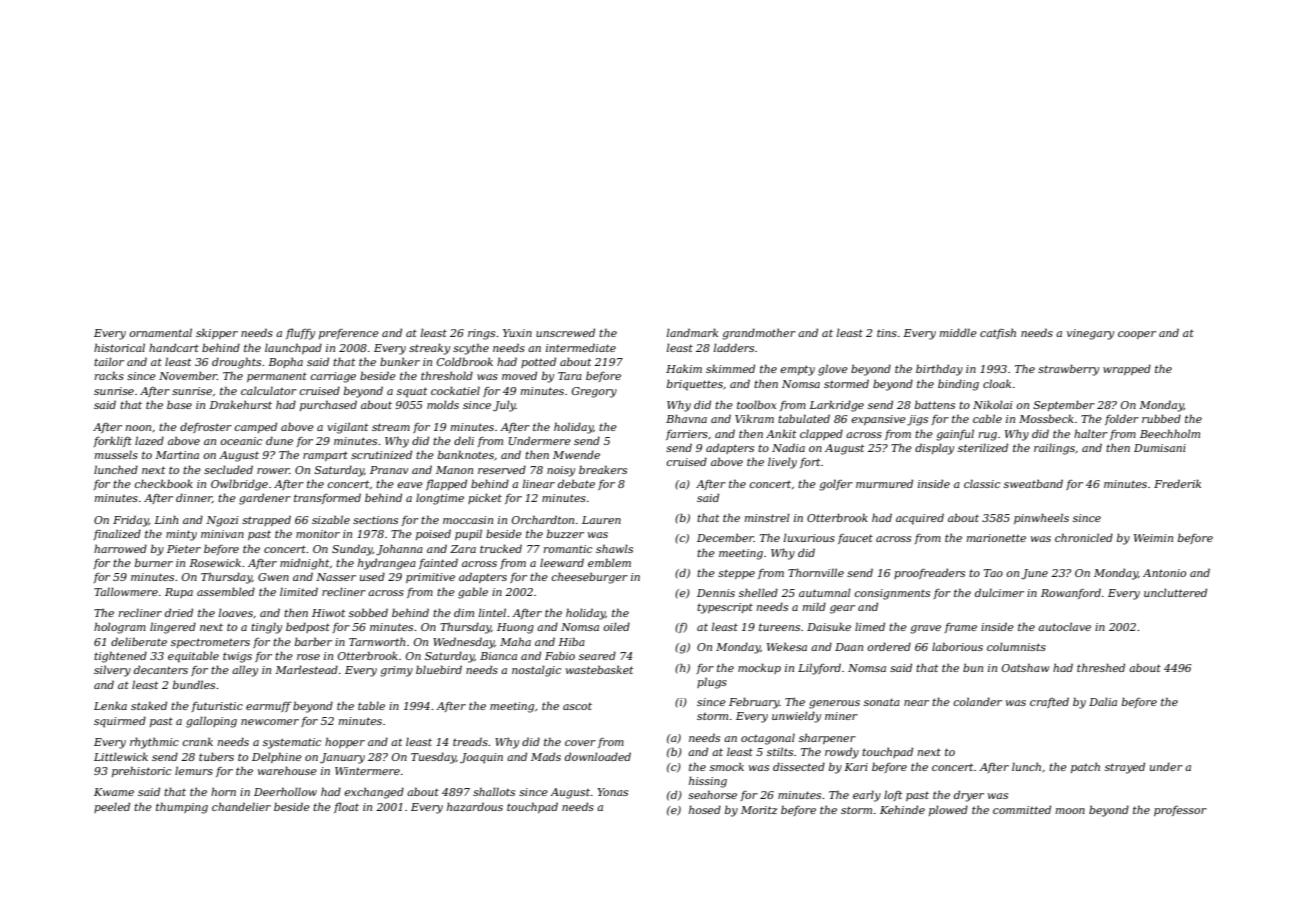  What do you see at coordinates (565, 332) in the screenshot?
I see `unscrewed` at bounding box center [565, 332].
